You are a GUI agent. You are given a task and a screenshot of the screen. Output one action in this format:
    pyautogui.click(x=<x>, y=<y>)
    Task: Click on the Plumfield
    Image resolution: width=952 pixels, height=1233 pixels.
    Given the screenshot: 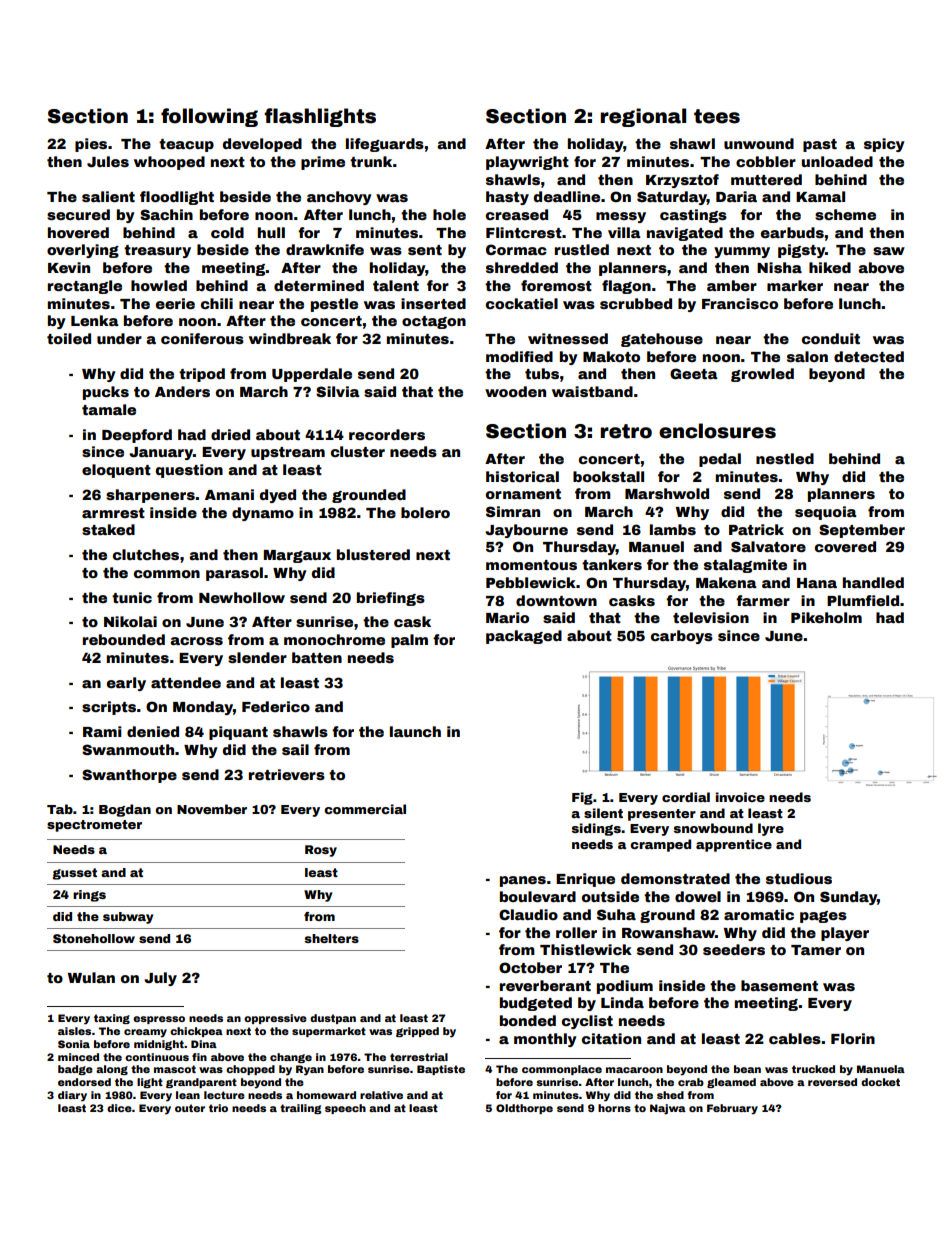 What is the action you would take?
    pyautogui.click(x=863, y=600)
